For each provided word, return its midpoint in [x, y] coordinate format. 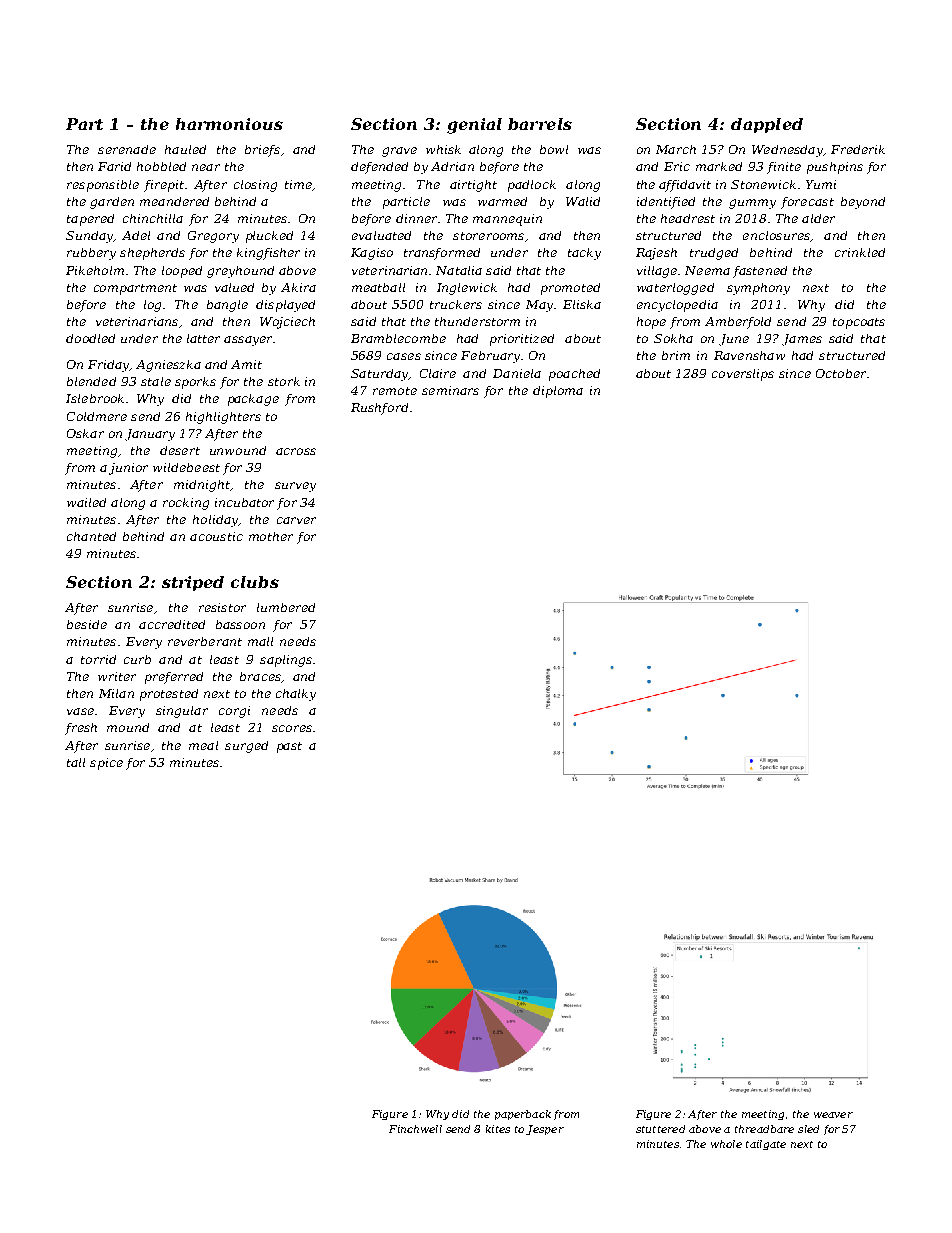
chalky [296, 695]
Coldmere [97, 416]
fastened [760, 272]
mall [260, 641]
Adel [136, 235]
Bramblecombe [398, 338]
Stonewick [763, 184]
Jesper [545, 1130]
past [289, 747]
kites [498, 1129]
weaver [833, 1115]
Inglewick [467, 289]
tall [76, 762]
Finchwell [415, 1129]
